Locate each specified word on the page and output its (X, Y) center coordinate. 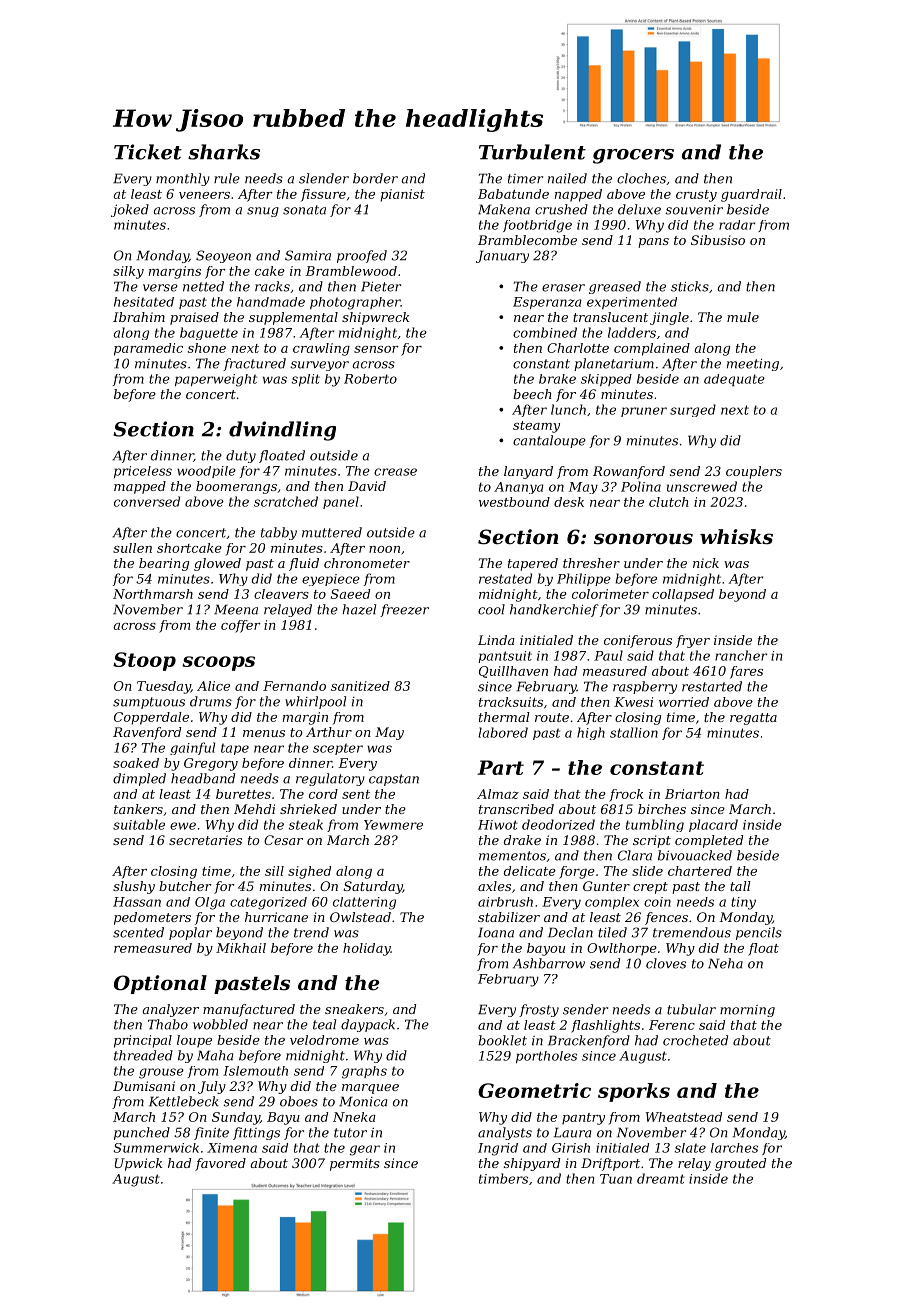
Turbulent (532, 152)
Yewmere (393, 825)
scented (138, 932)
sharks (224, 152)
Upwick (138, 1164)
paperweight (216, 380)
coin (657, 902)
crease (395, 472)
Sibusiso (718, 240)
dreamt (661, 1178)
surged (693, 410)
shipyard (532, 1164)
